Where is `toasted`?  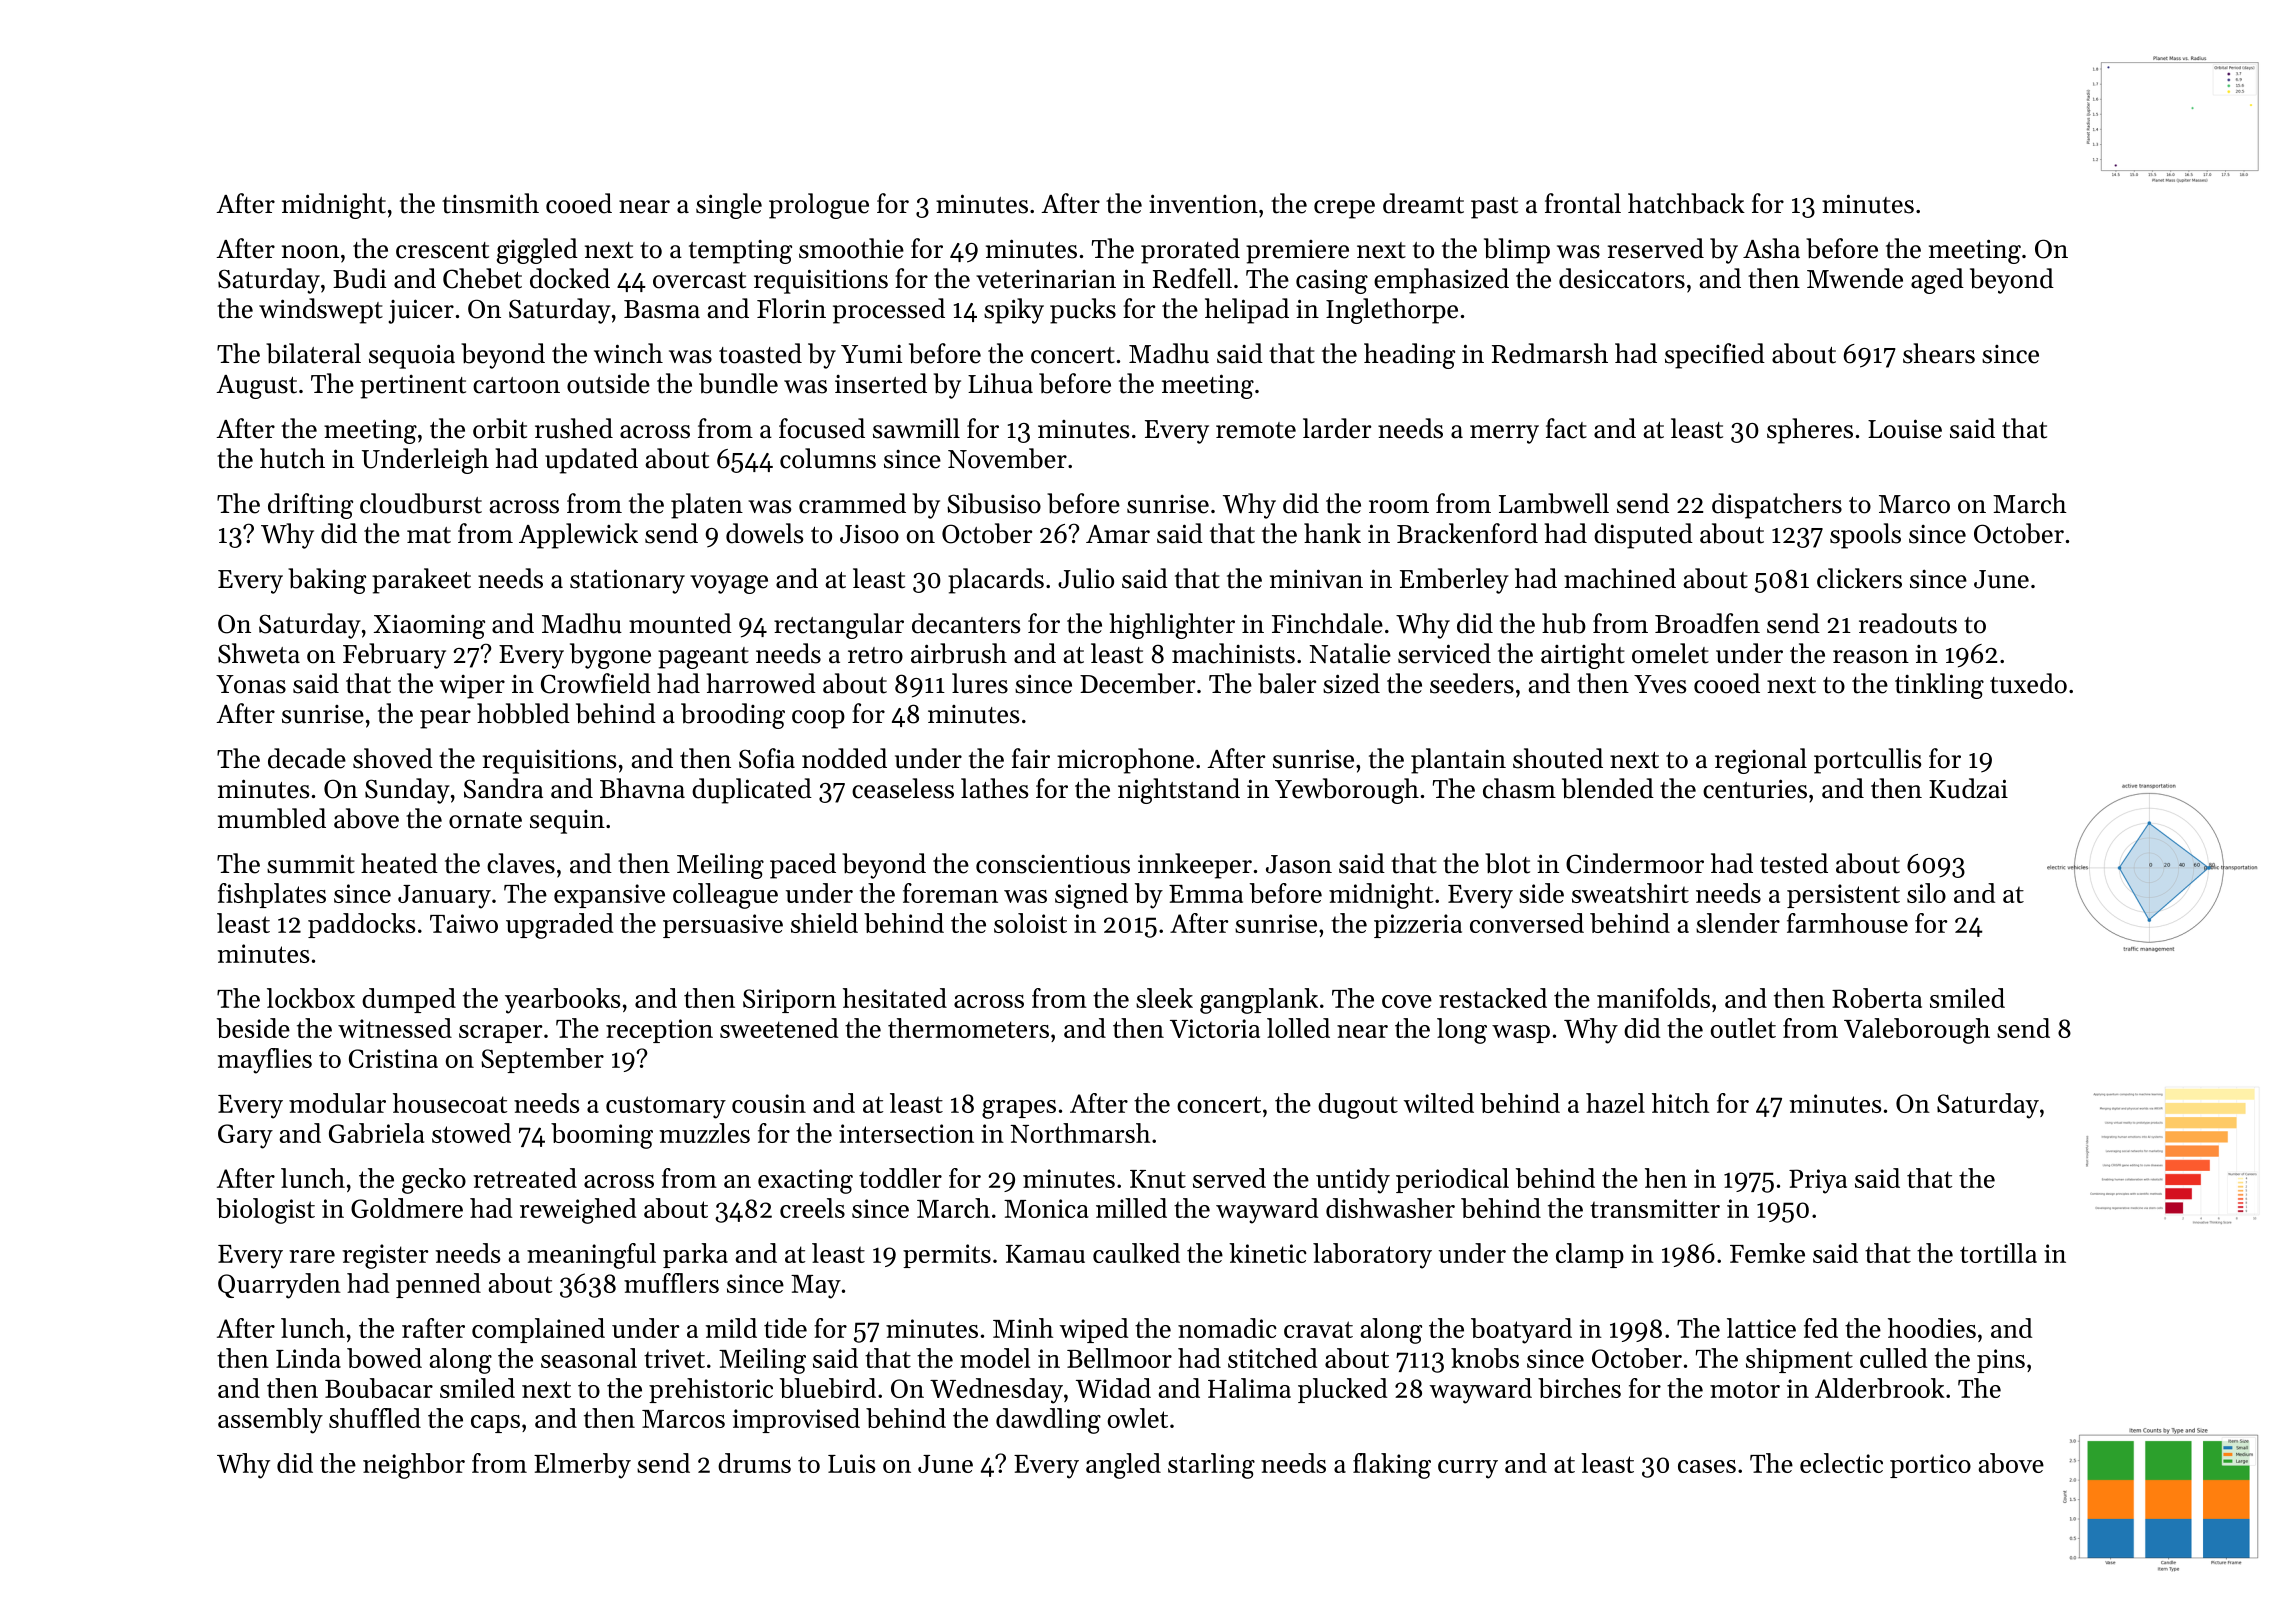 toasted is located at coordinates (760, 353).
